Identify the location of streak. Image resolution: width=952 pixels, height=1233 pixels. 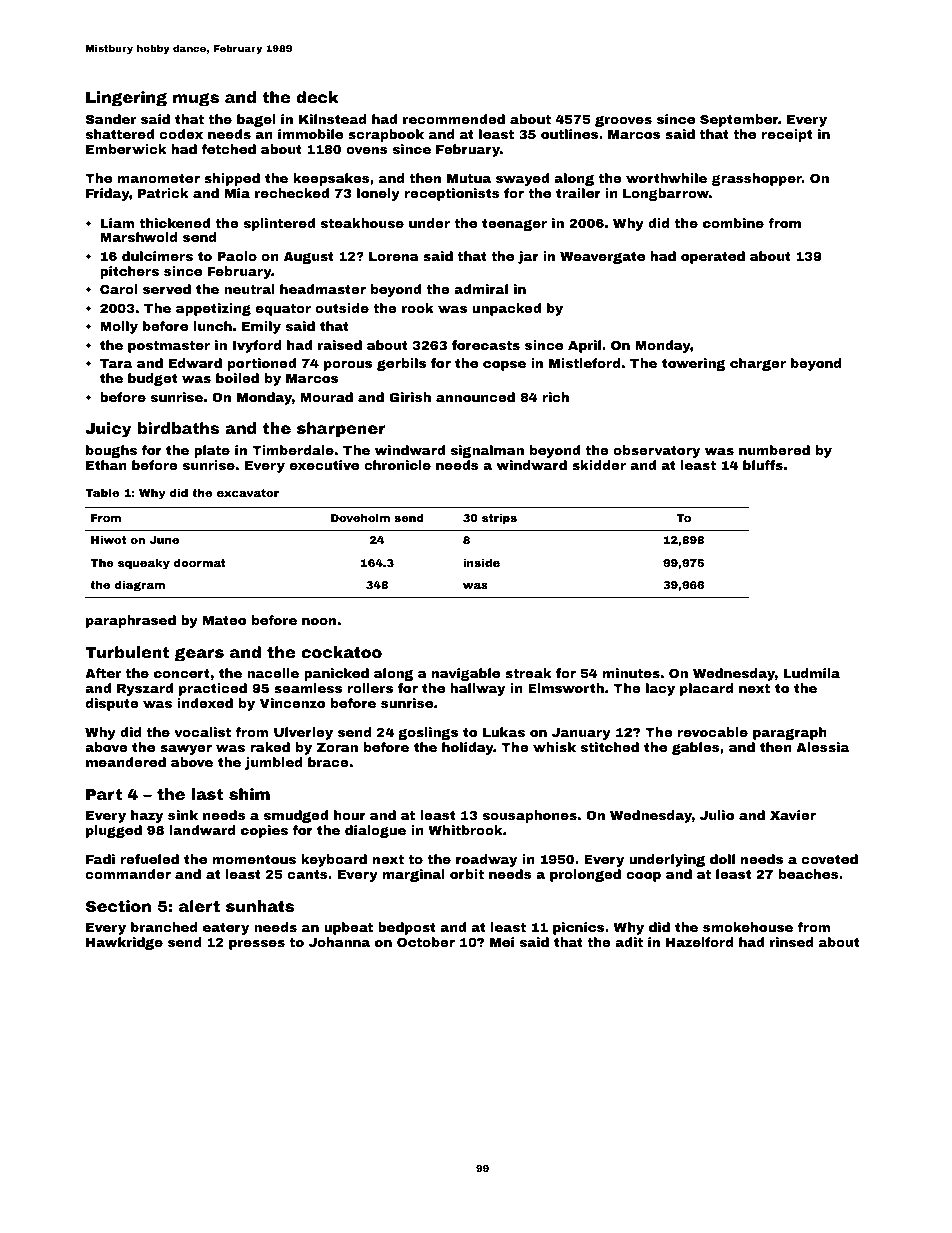
(528, 673).
